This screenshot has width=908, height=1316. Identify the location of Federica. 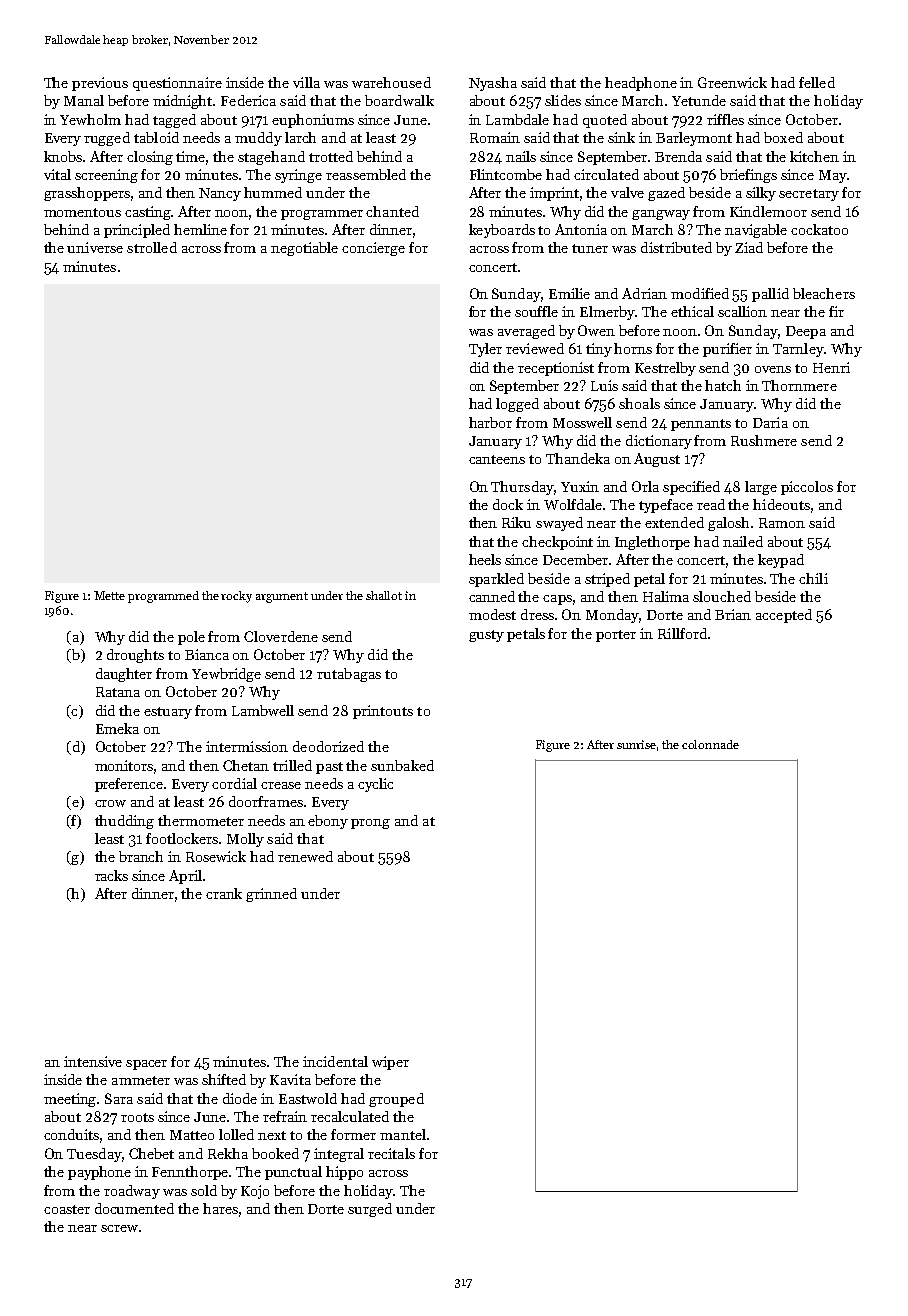
(248, 100).
